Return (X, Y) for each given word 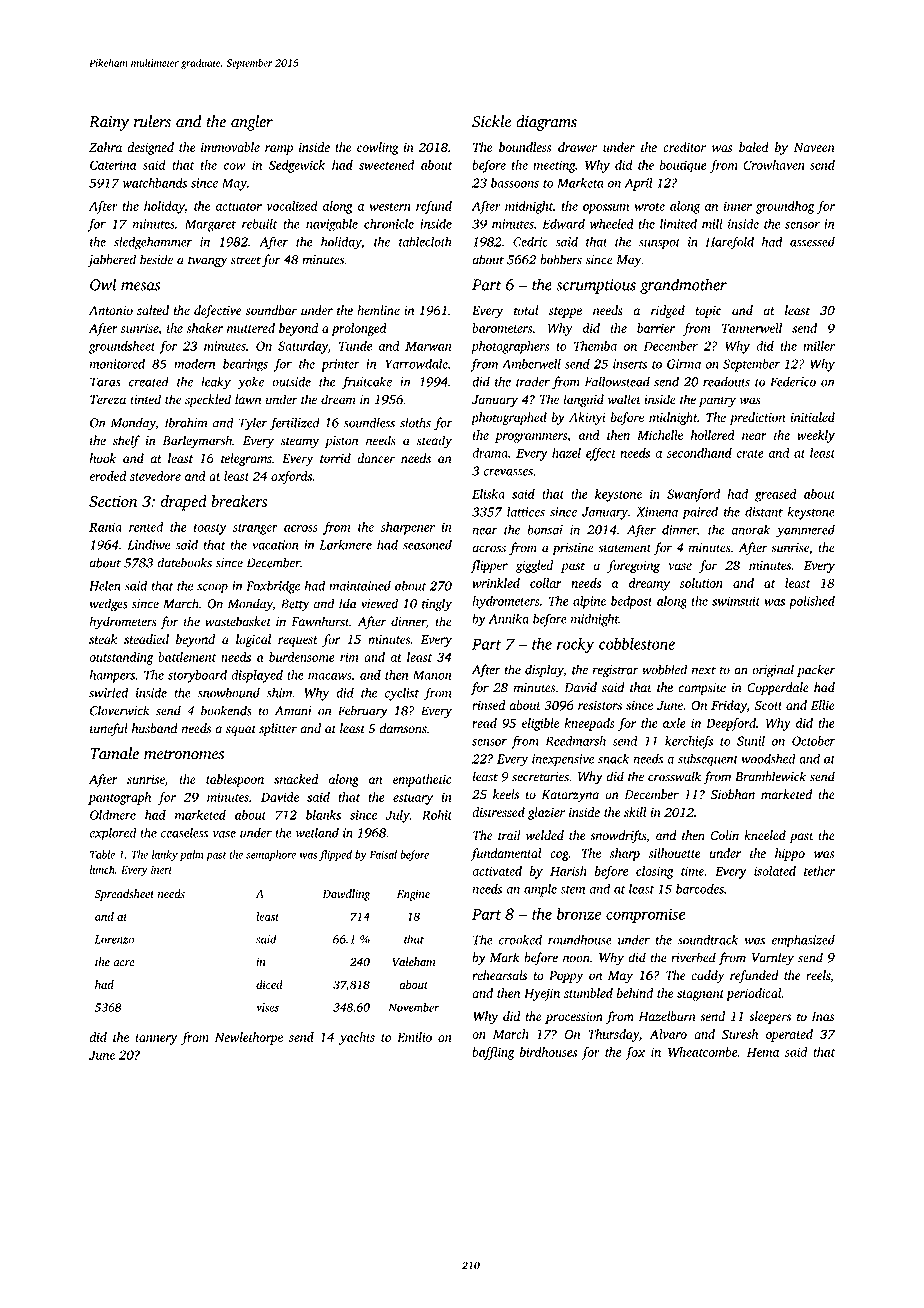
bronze (579, 914)
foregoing (633, 566)
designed (150, 148)
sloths (415, 422)
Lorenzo (114, 939)
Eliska (488, 494)
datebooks (184, 562)
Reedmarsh (576, 741)
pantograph (119, 798)
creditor (684, 147)
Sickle (491, 121)
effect (601, 454)
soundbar (271, 310)
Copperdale (778, 688)
